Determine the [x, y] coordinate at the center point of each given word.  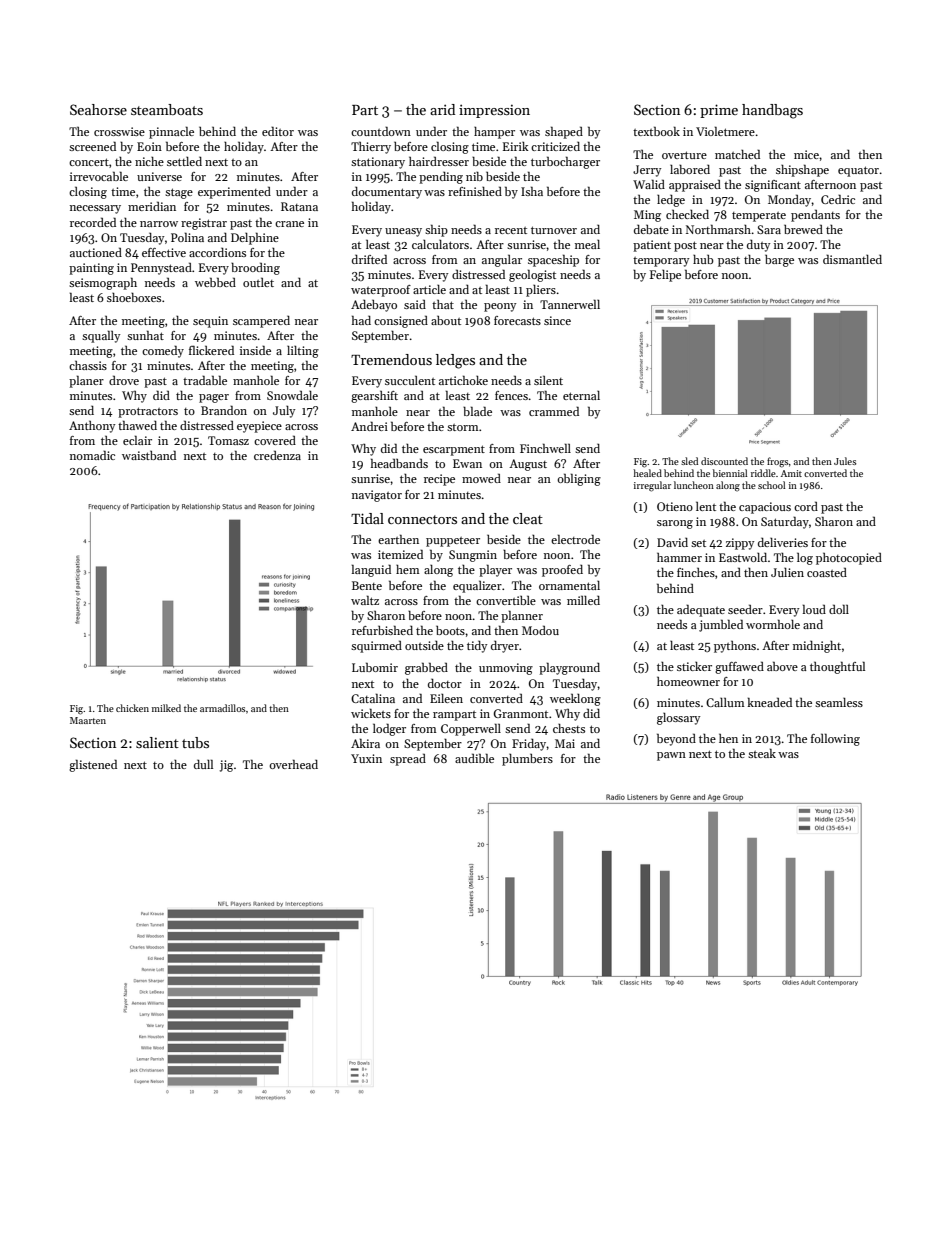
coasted [827, 572]
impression [494, 111]
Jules [845, 461]
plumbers [527, 760]
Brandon [224, 410]
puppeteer [453, 542]
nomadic [92, 455]
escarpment [454, 450]
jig [226, 766]
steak [762, 753]
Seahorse [98, 109]
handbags [772, 111]
